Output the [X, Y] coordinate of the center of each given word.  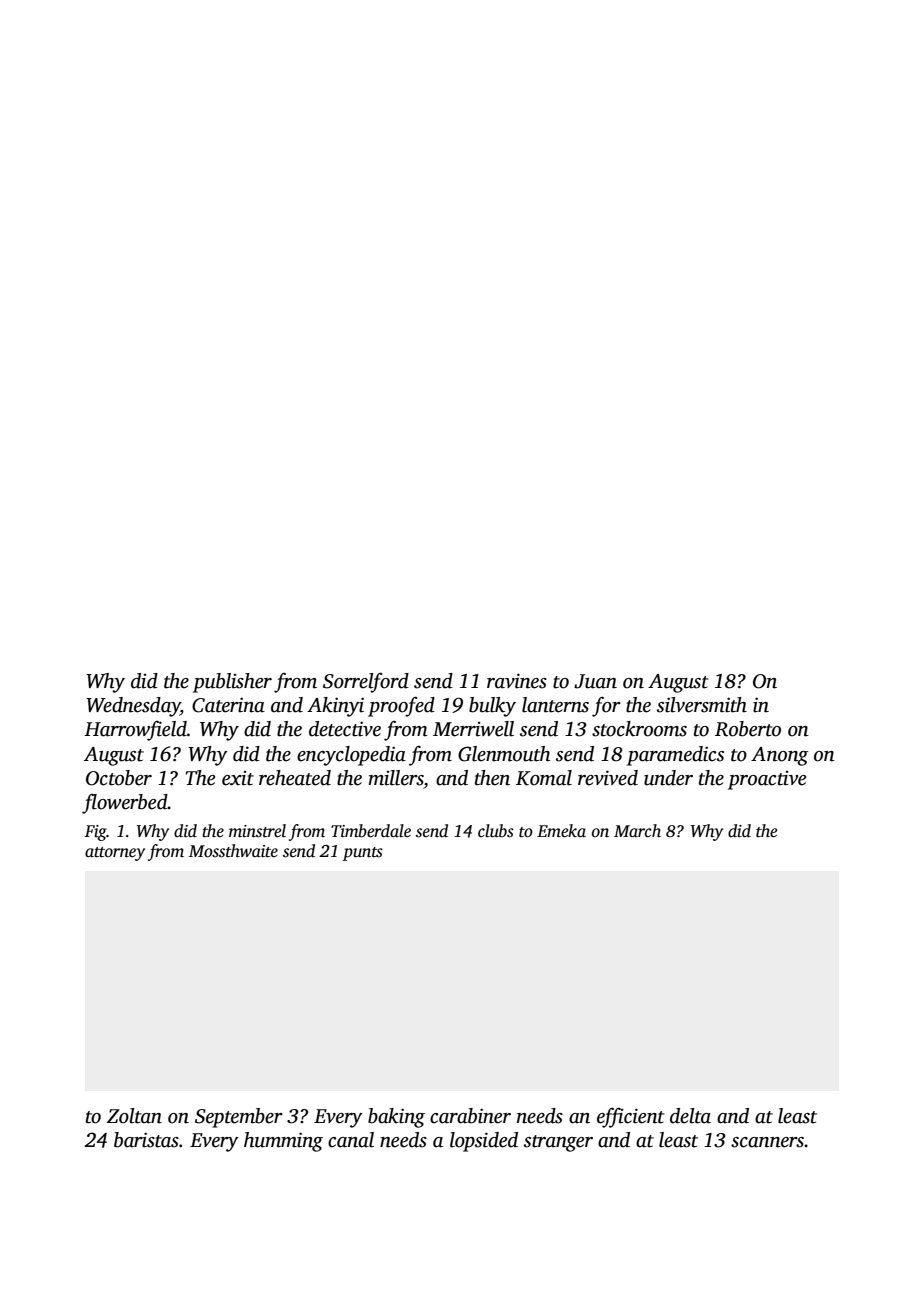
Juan [595, 681]
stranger [558, 1143]
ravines [517, 681]
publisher [232, 683]
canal [351, 1140]
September [239, 1118]
